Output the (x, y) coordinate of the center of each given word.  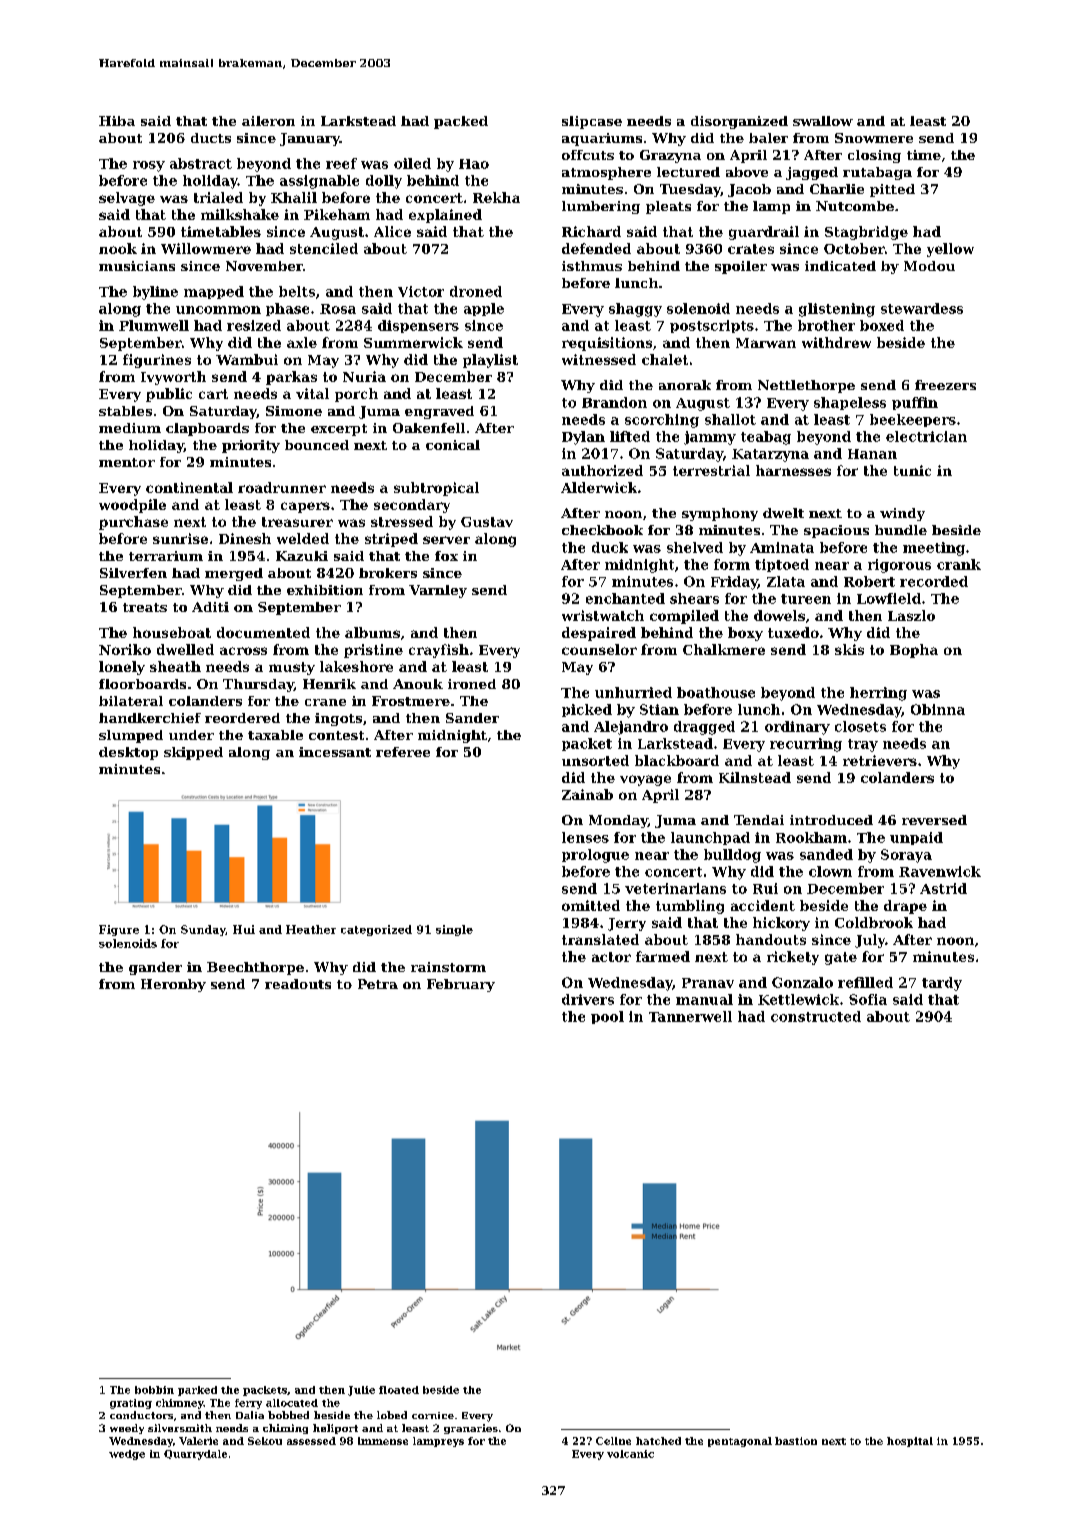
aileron (268, 121)
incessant (335, 752)
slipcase (592, 122)
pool (607, 1017)
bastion (796, 1441)
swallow (823, 121)
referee (403, 752)
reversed (934, 820)
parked (197, 1391)
